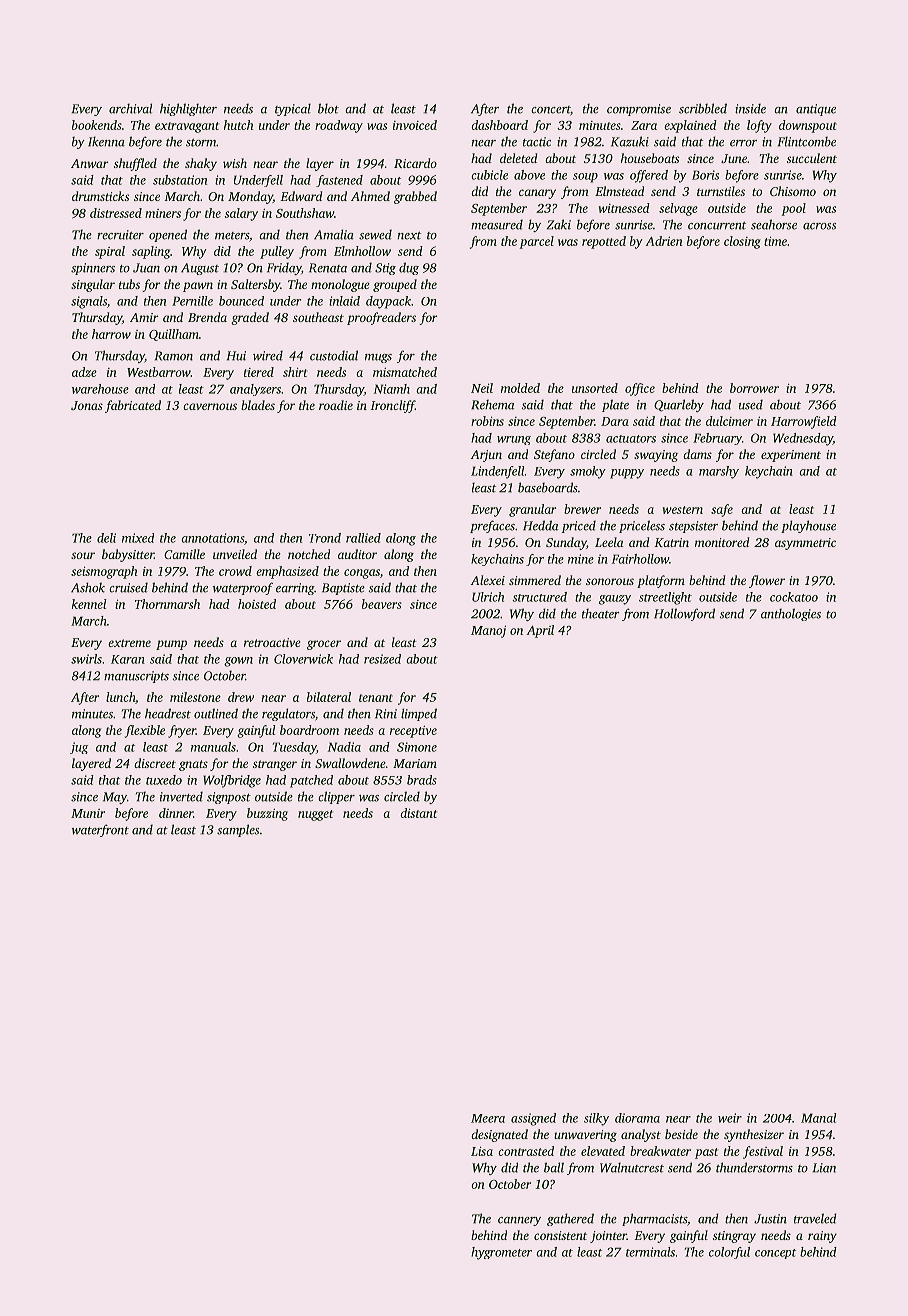 Image resolution: width=908 pixels, height=1316 pixels. I want to click on Hollowford, so click(684, 614).
